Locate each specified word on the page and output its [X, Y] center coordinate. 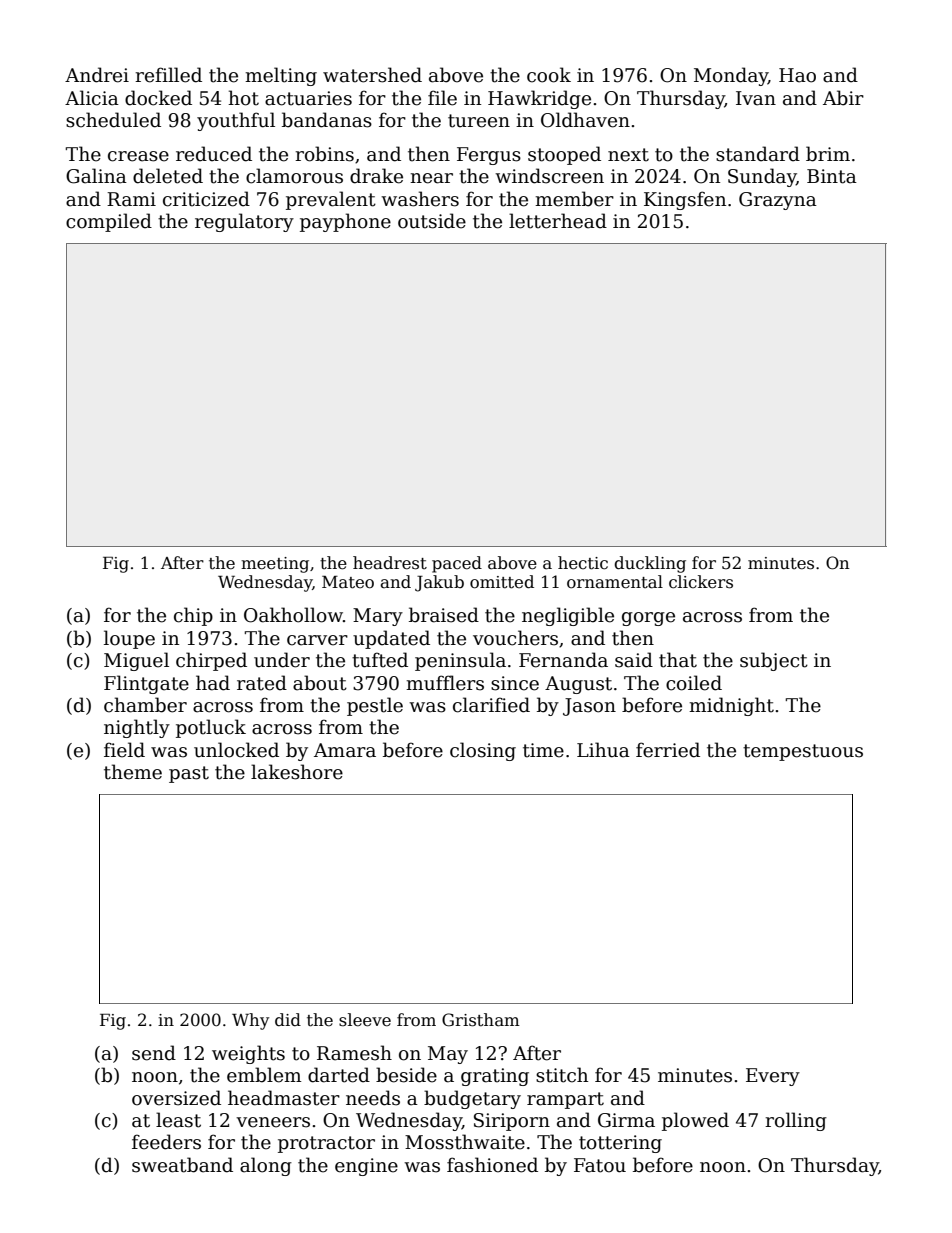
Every [773, 1077]
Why [250, 1021]
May [448, 1055]
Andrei [97, 75]
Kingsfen [685, 200]
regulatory [244, 222]
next [628, 155]
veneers [273, 1122]
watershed [372, 75]
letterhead [558, 221]
